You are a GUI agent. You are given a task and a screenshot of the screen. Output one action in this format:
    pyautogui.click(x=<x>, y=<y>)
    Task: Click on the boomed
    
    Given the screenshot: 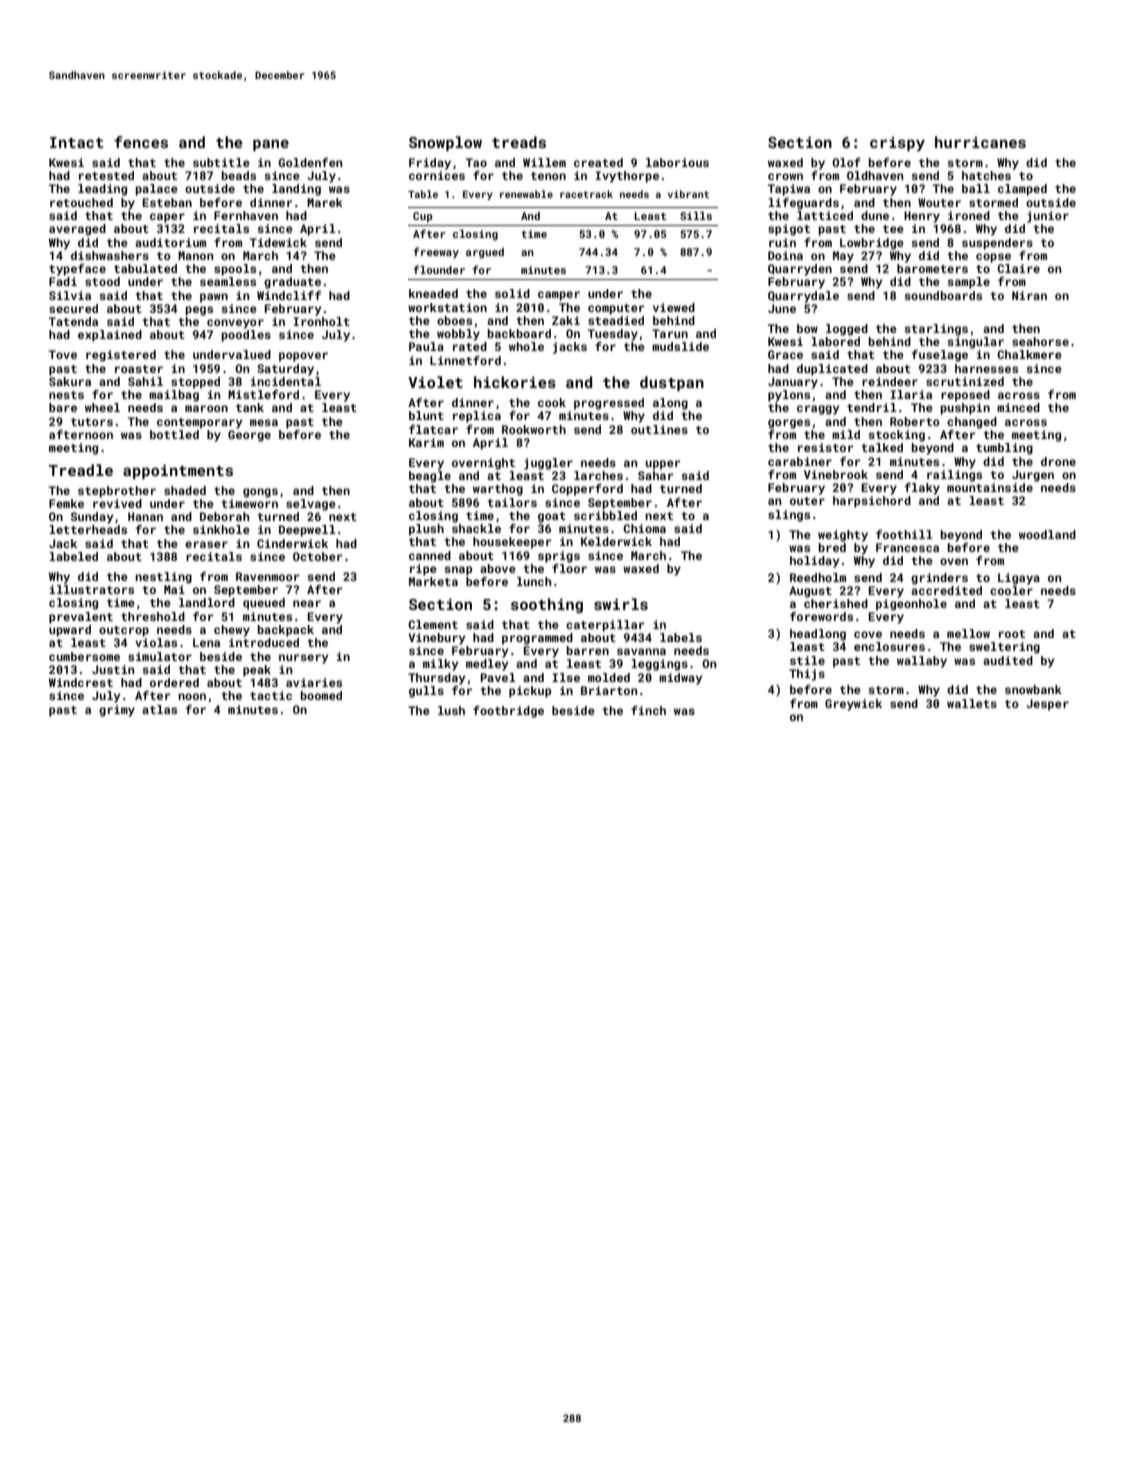 What is the action you would take?
    pyautogui.click(x=321, y=695)
